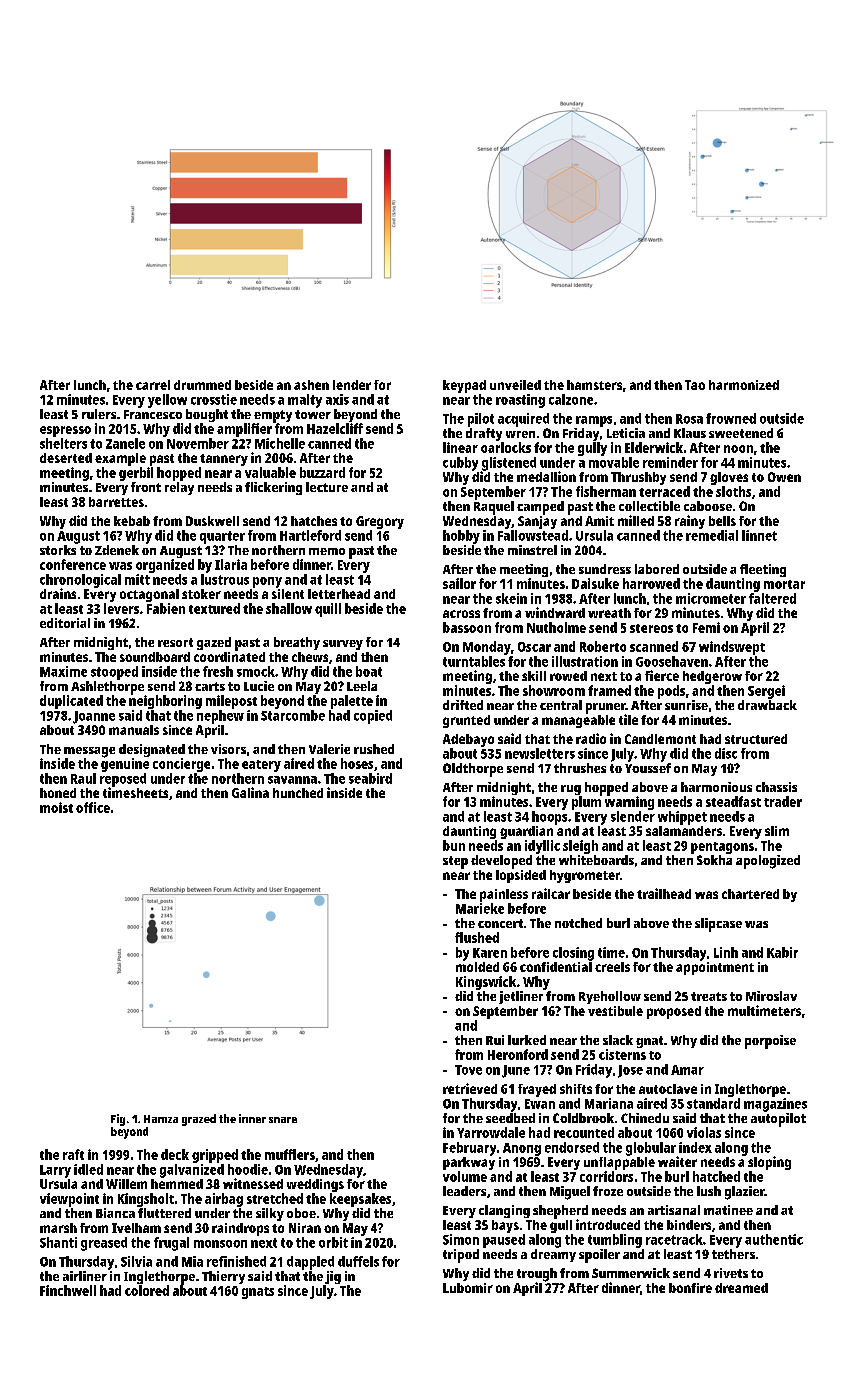  Describe the element at coordinates (56, 807) in the screenshot. I see `moist` at that location.
